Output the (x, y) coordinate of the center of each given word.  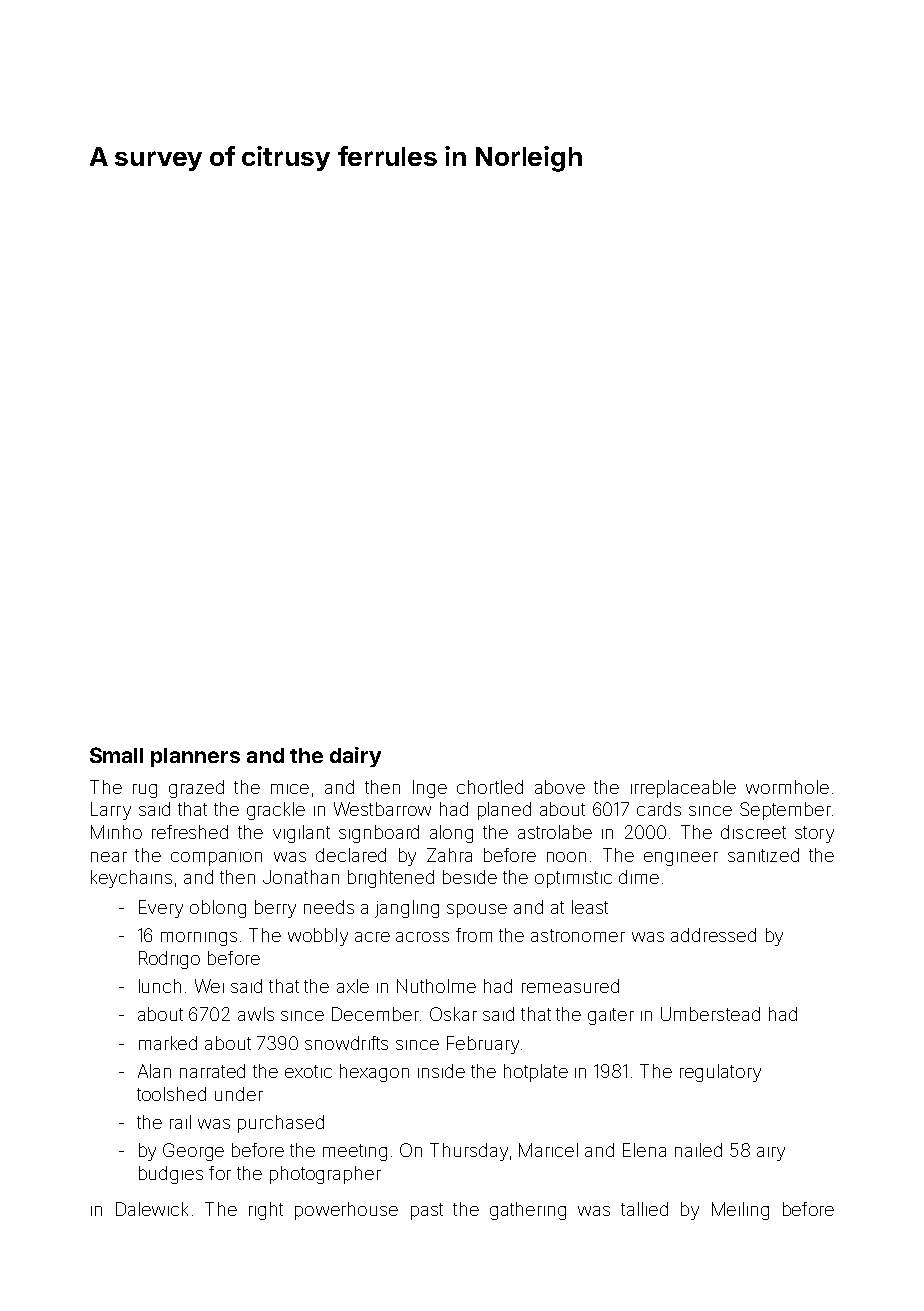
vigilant (301, 834)
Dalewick (152, 1209)
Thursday (469, 1152)
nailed (698, 1150)
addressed (713, 935)
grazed (196, 789)
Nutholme (436, 986)
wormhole (787, 787)
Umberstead (710, 1014)
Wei (209, 986)
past (427, 1211)
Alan (154, 1071)
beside (470, 877)
